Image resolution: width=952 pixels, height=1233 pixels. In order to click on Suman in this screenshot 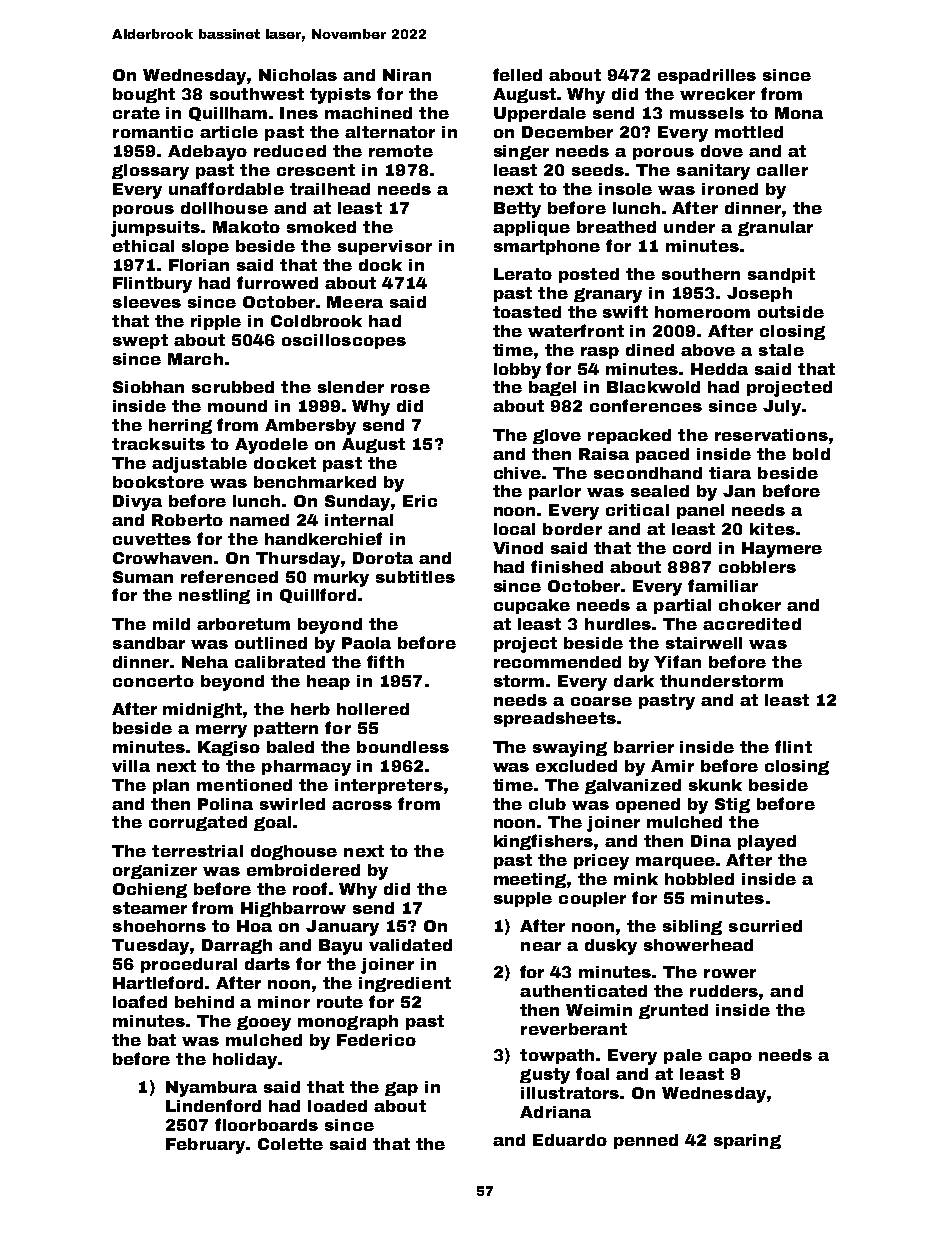, I will do `click(143, 577)`.
